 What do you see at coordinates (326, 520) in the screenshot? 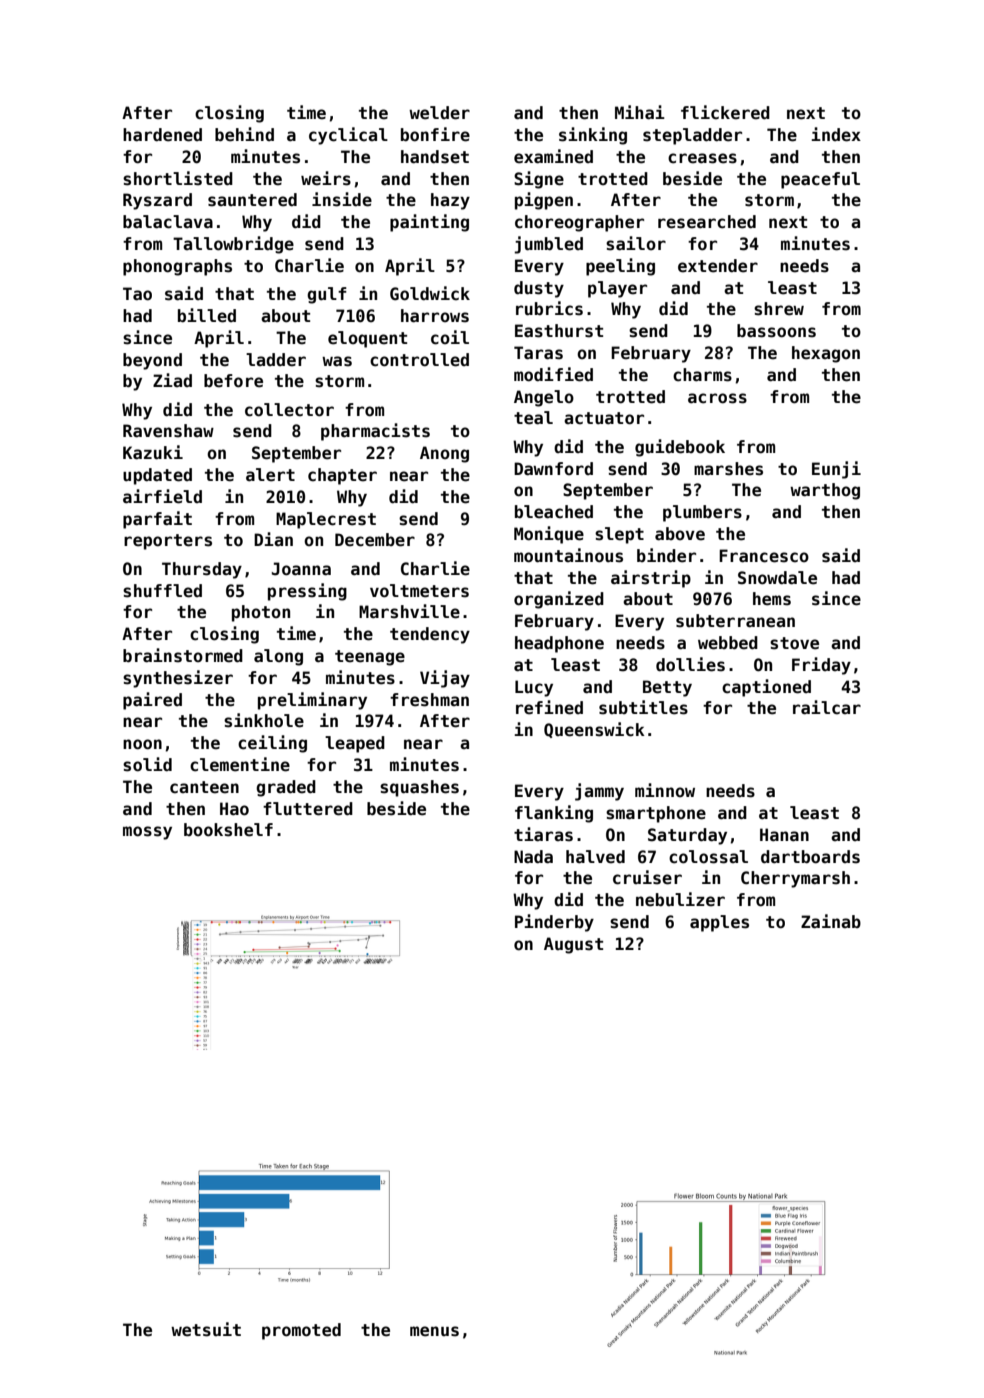
I see `Maplecrest` at bounding box center [326, 520].
